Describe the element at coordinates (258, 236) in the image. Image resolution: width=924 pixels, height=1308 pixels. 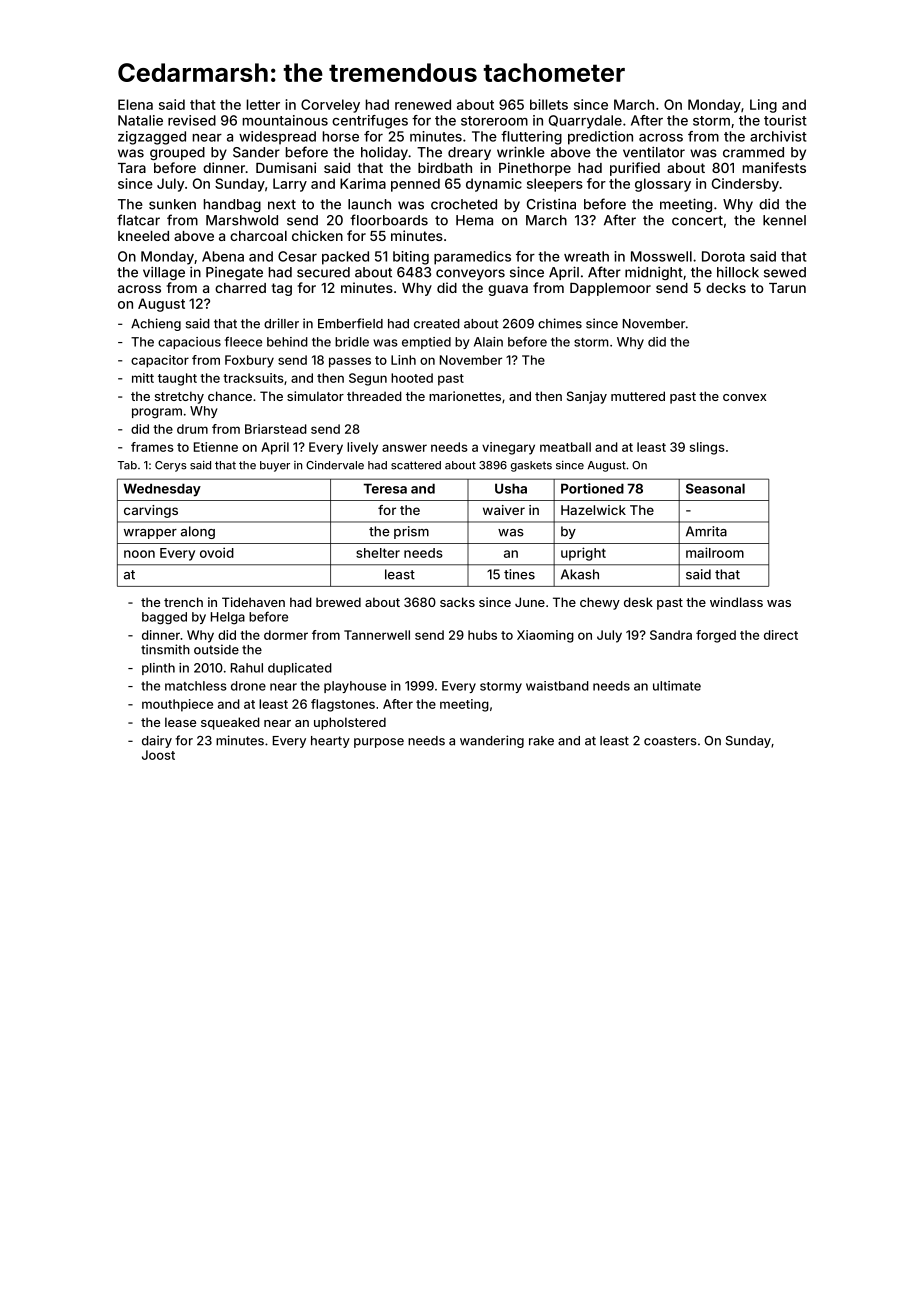
I see `charcoal` at that location.
